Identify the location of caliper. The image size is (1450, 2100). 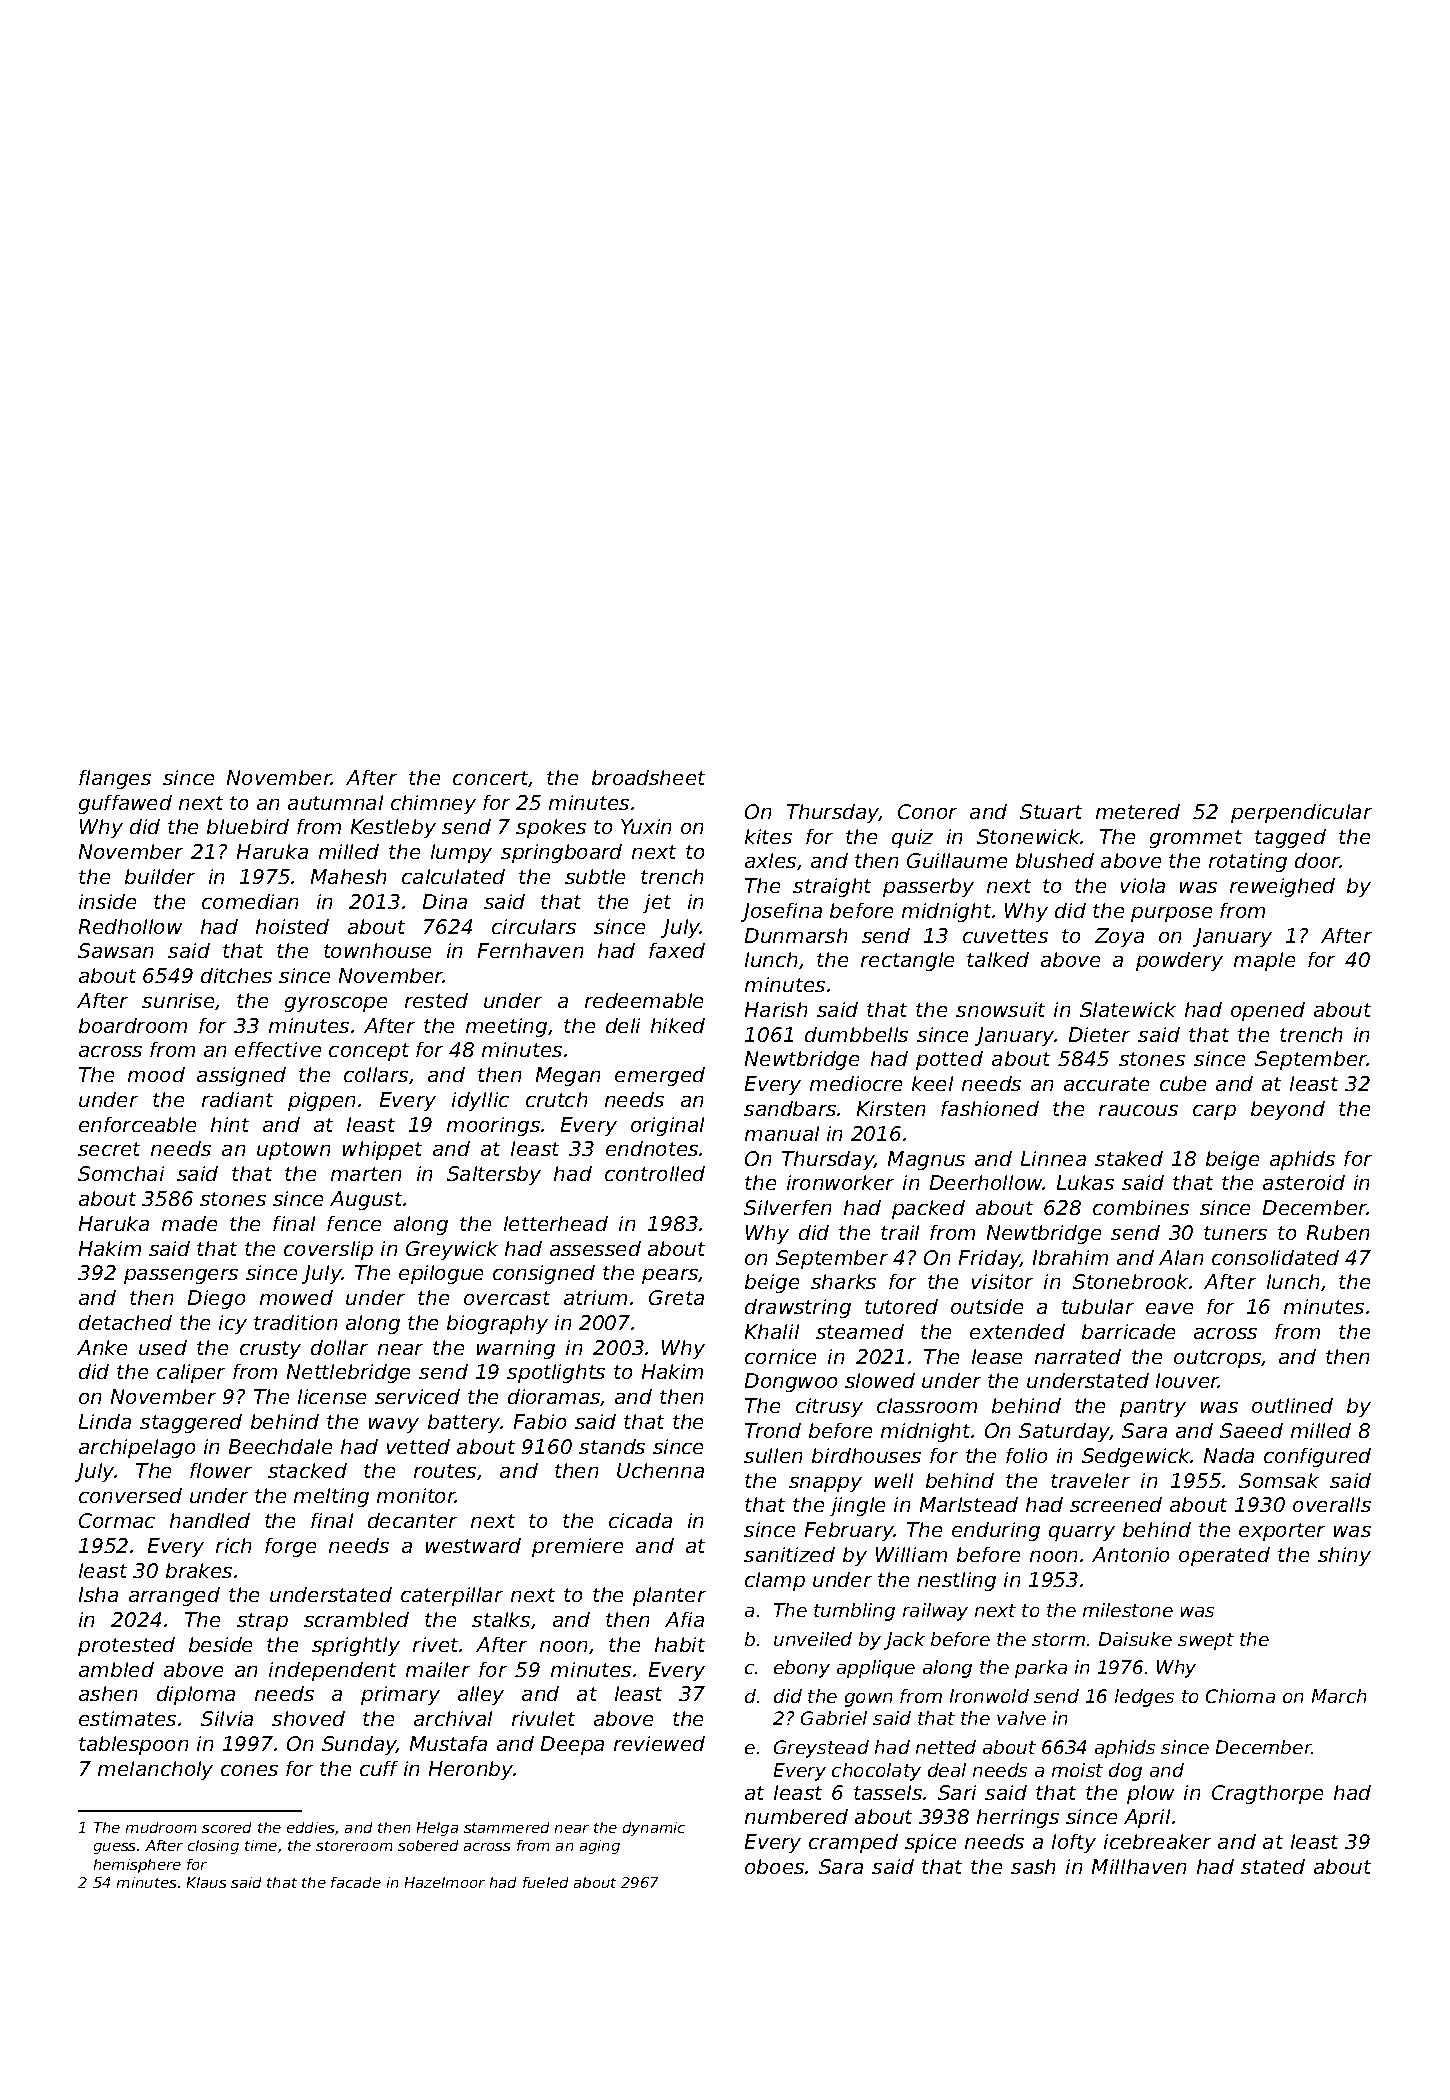
(191, 1373).
